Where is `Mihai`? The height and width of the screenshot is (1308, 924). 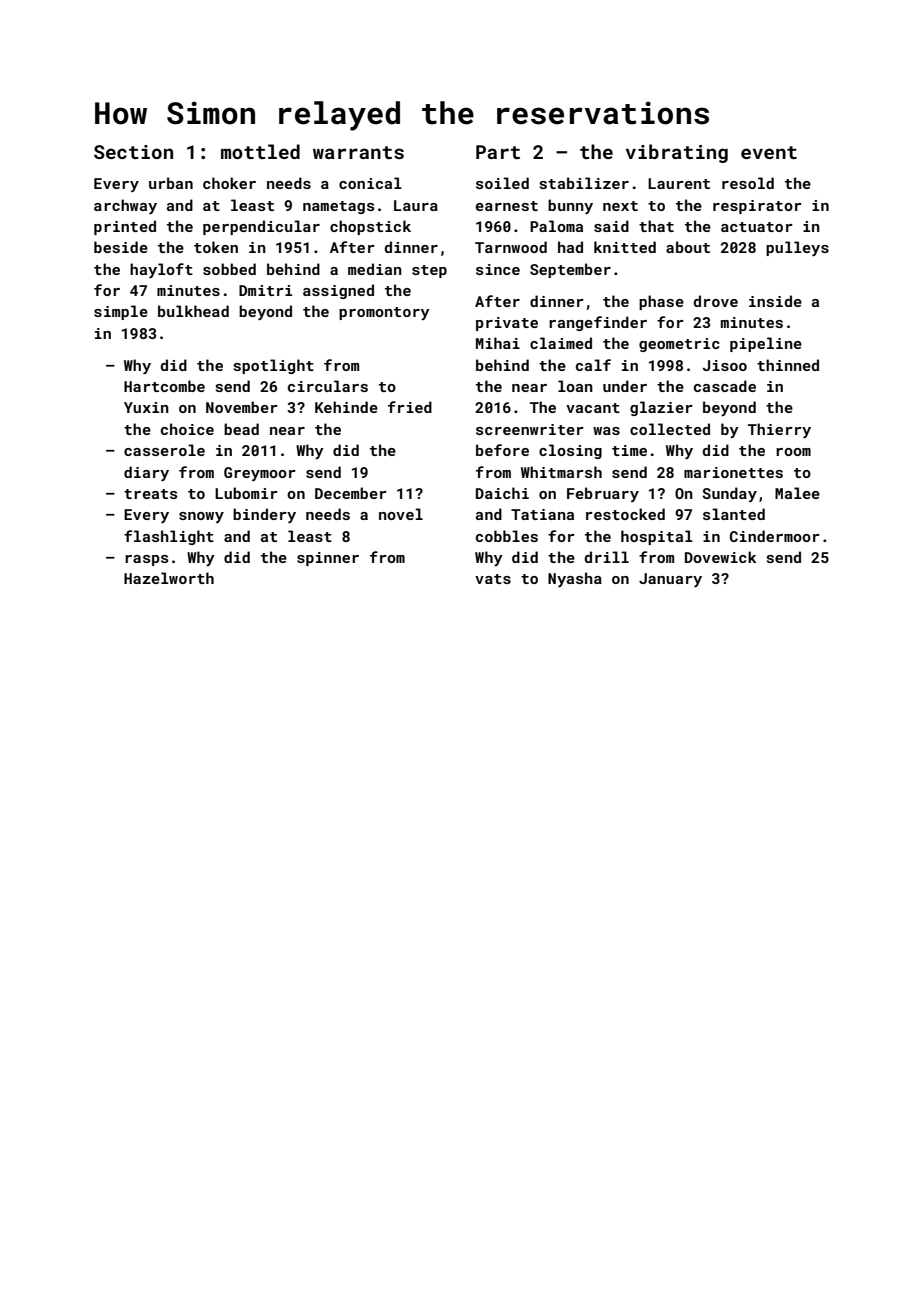 Mihai is located at coordinates (498, 343).
